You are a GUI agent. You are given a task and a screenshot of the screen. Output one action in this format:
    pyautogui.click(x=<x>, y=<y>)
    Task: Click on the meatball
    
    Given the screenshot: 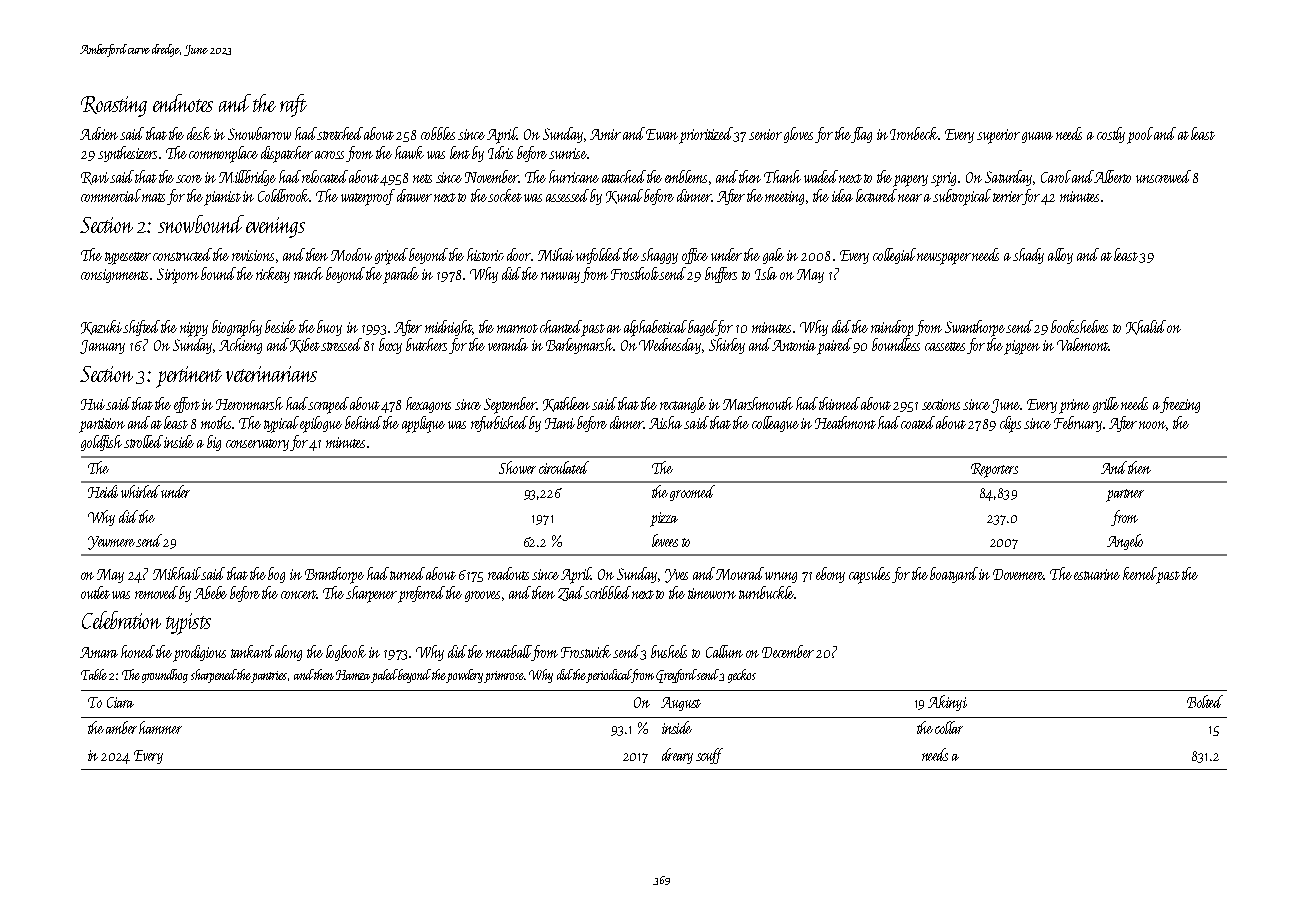 What is the action you would take?
    pyautogui.click(x=508, y=651)
